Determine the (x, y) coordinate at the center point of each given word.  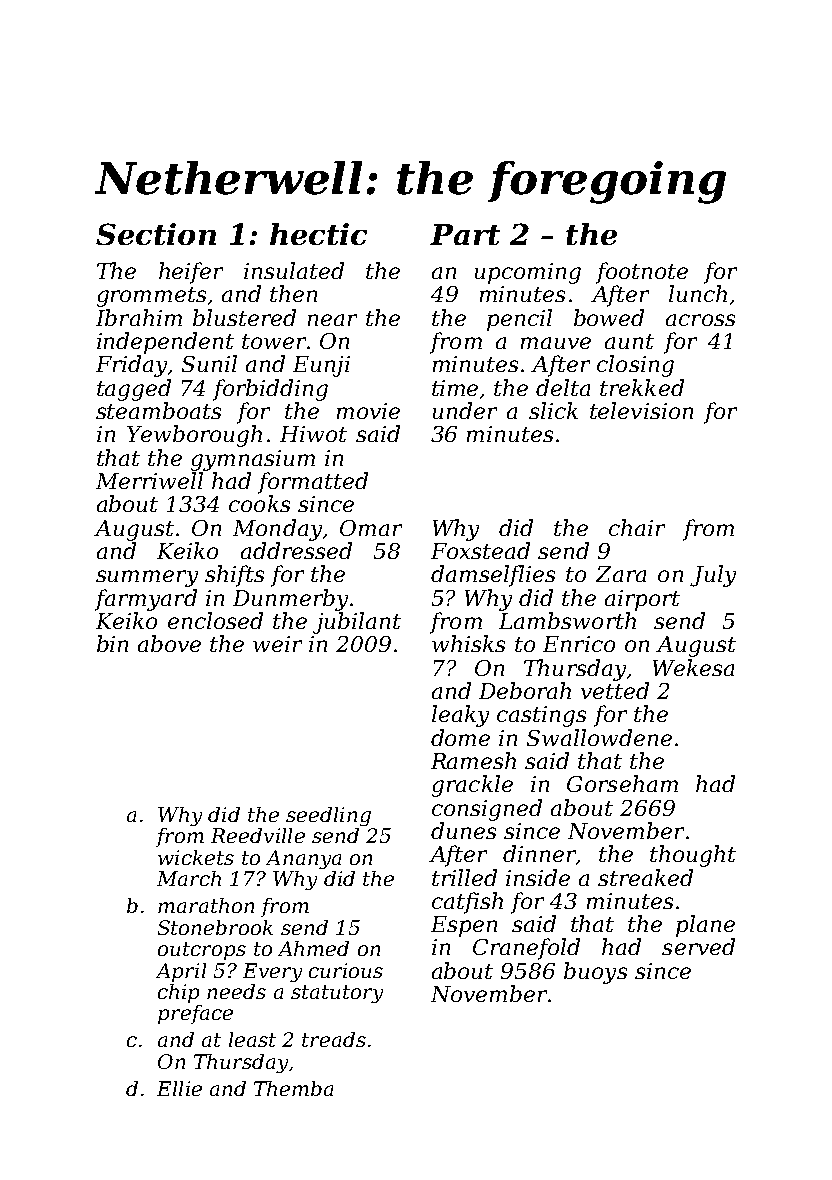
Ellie (179, 1088)
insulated (294, 270)
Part (465, 234)
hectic (318, 234)
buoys (595, 973)
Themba (293, 1088)
